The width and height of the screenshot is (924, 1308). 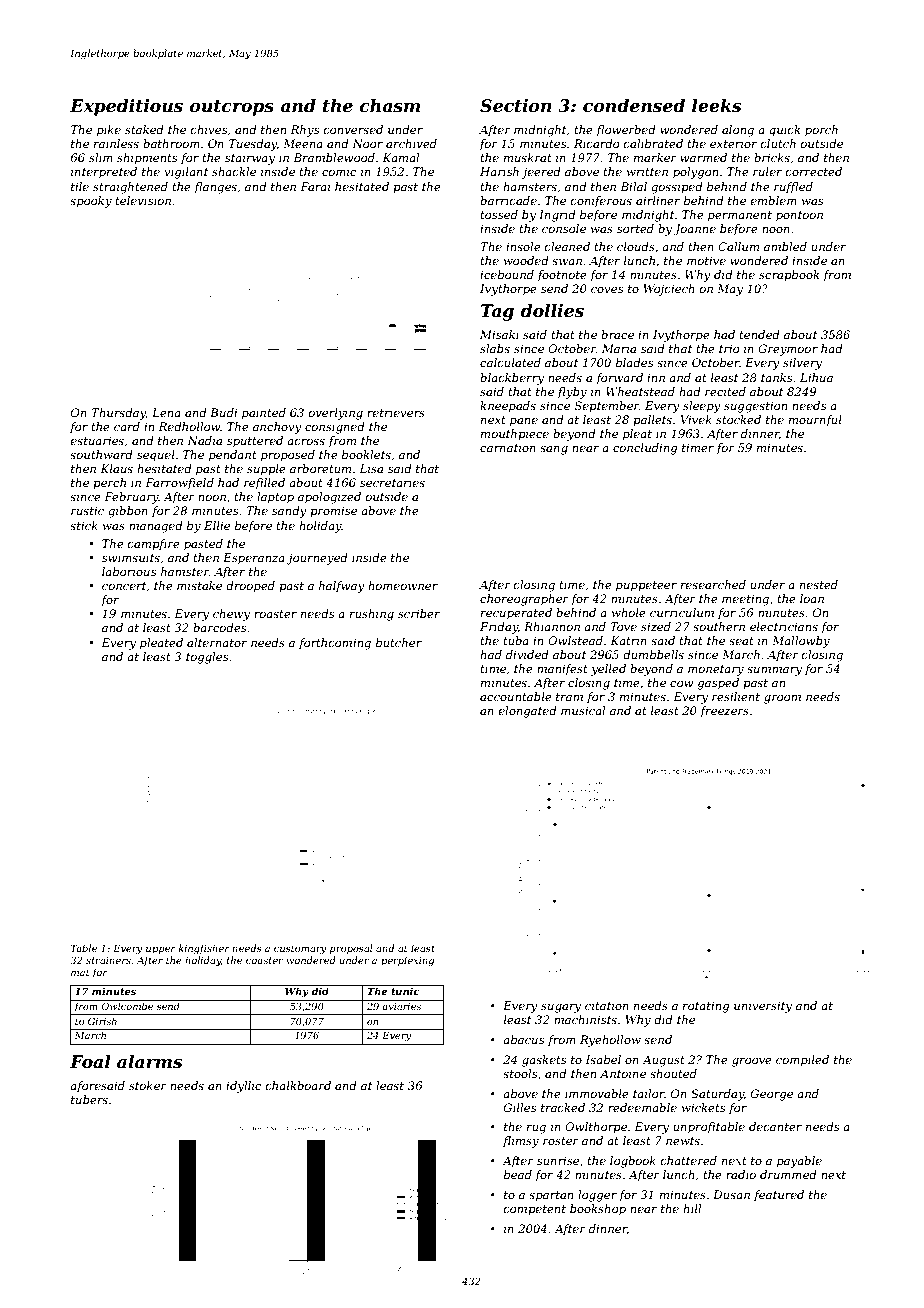 I want to click on concert, so click(x=124, y=586).
